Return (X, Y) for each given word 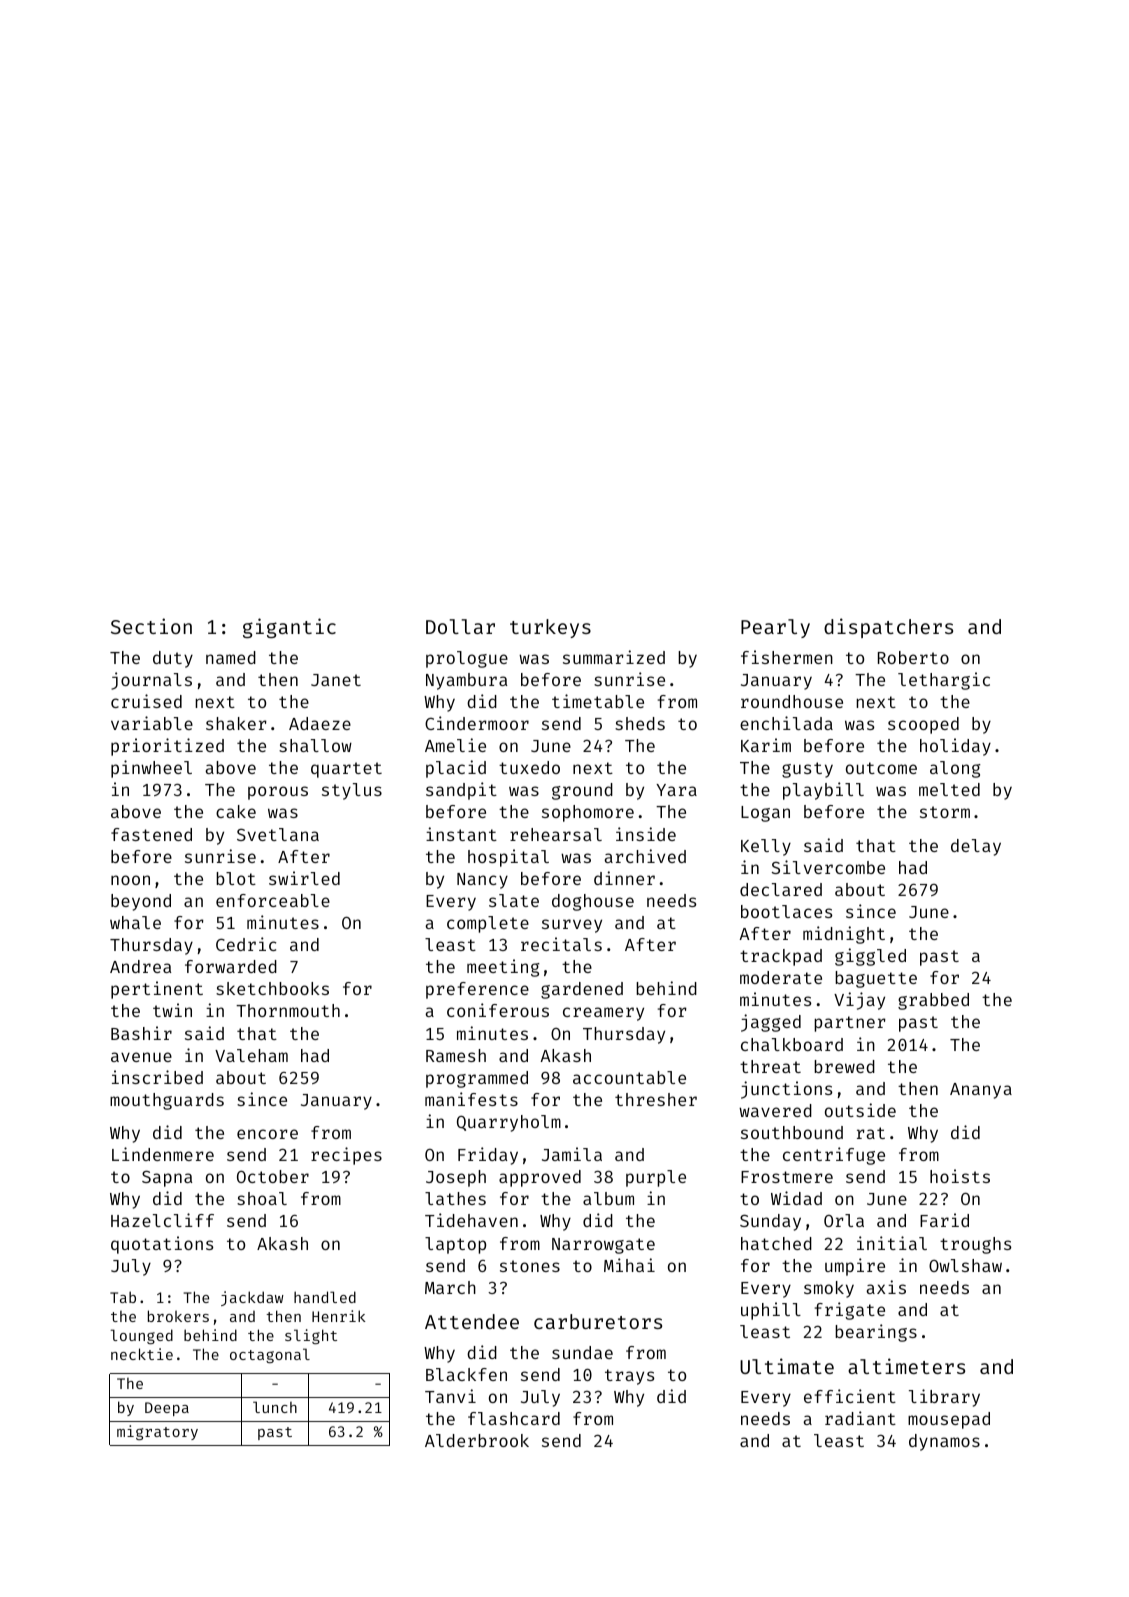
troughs (975, 1245)
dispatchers (888, 628)
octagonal (270, 1355)
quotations (162, 1245)
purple (656, 1178)
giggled (870, 957)
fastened (151, 834)
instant (461, 834)
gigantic (289, 628)
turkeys (550, 628)
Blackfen (466, 1374)
